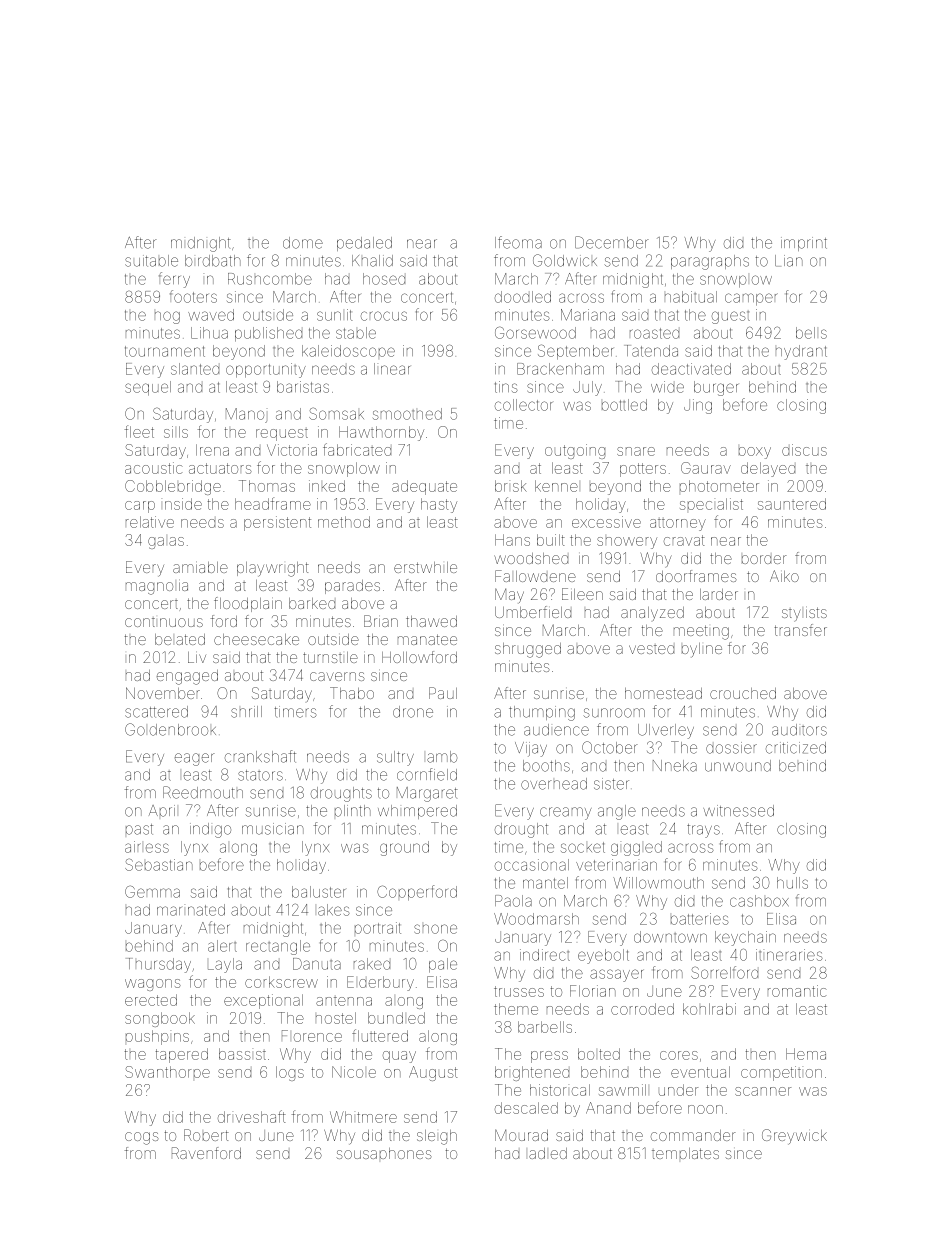 This screenshot has width=952, height=1233. I want to click on brightened, so click(532, 1073).
